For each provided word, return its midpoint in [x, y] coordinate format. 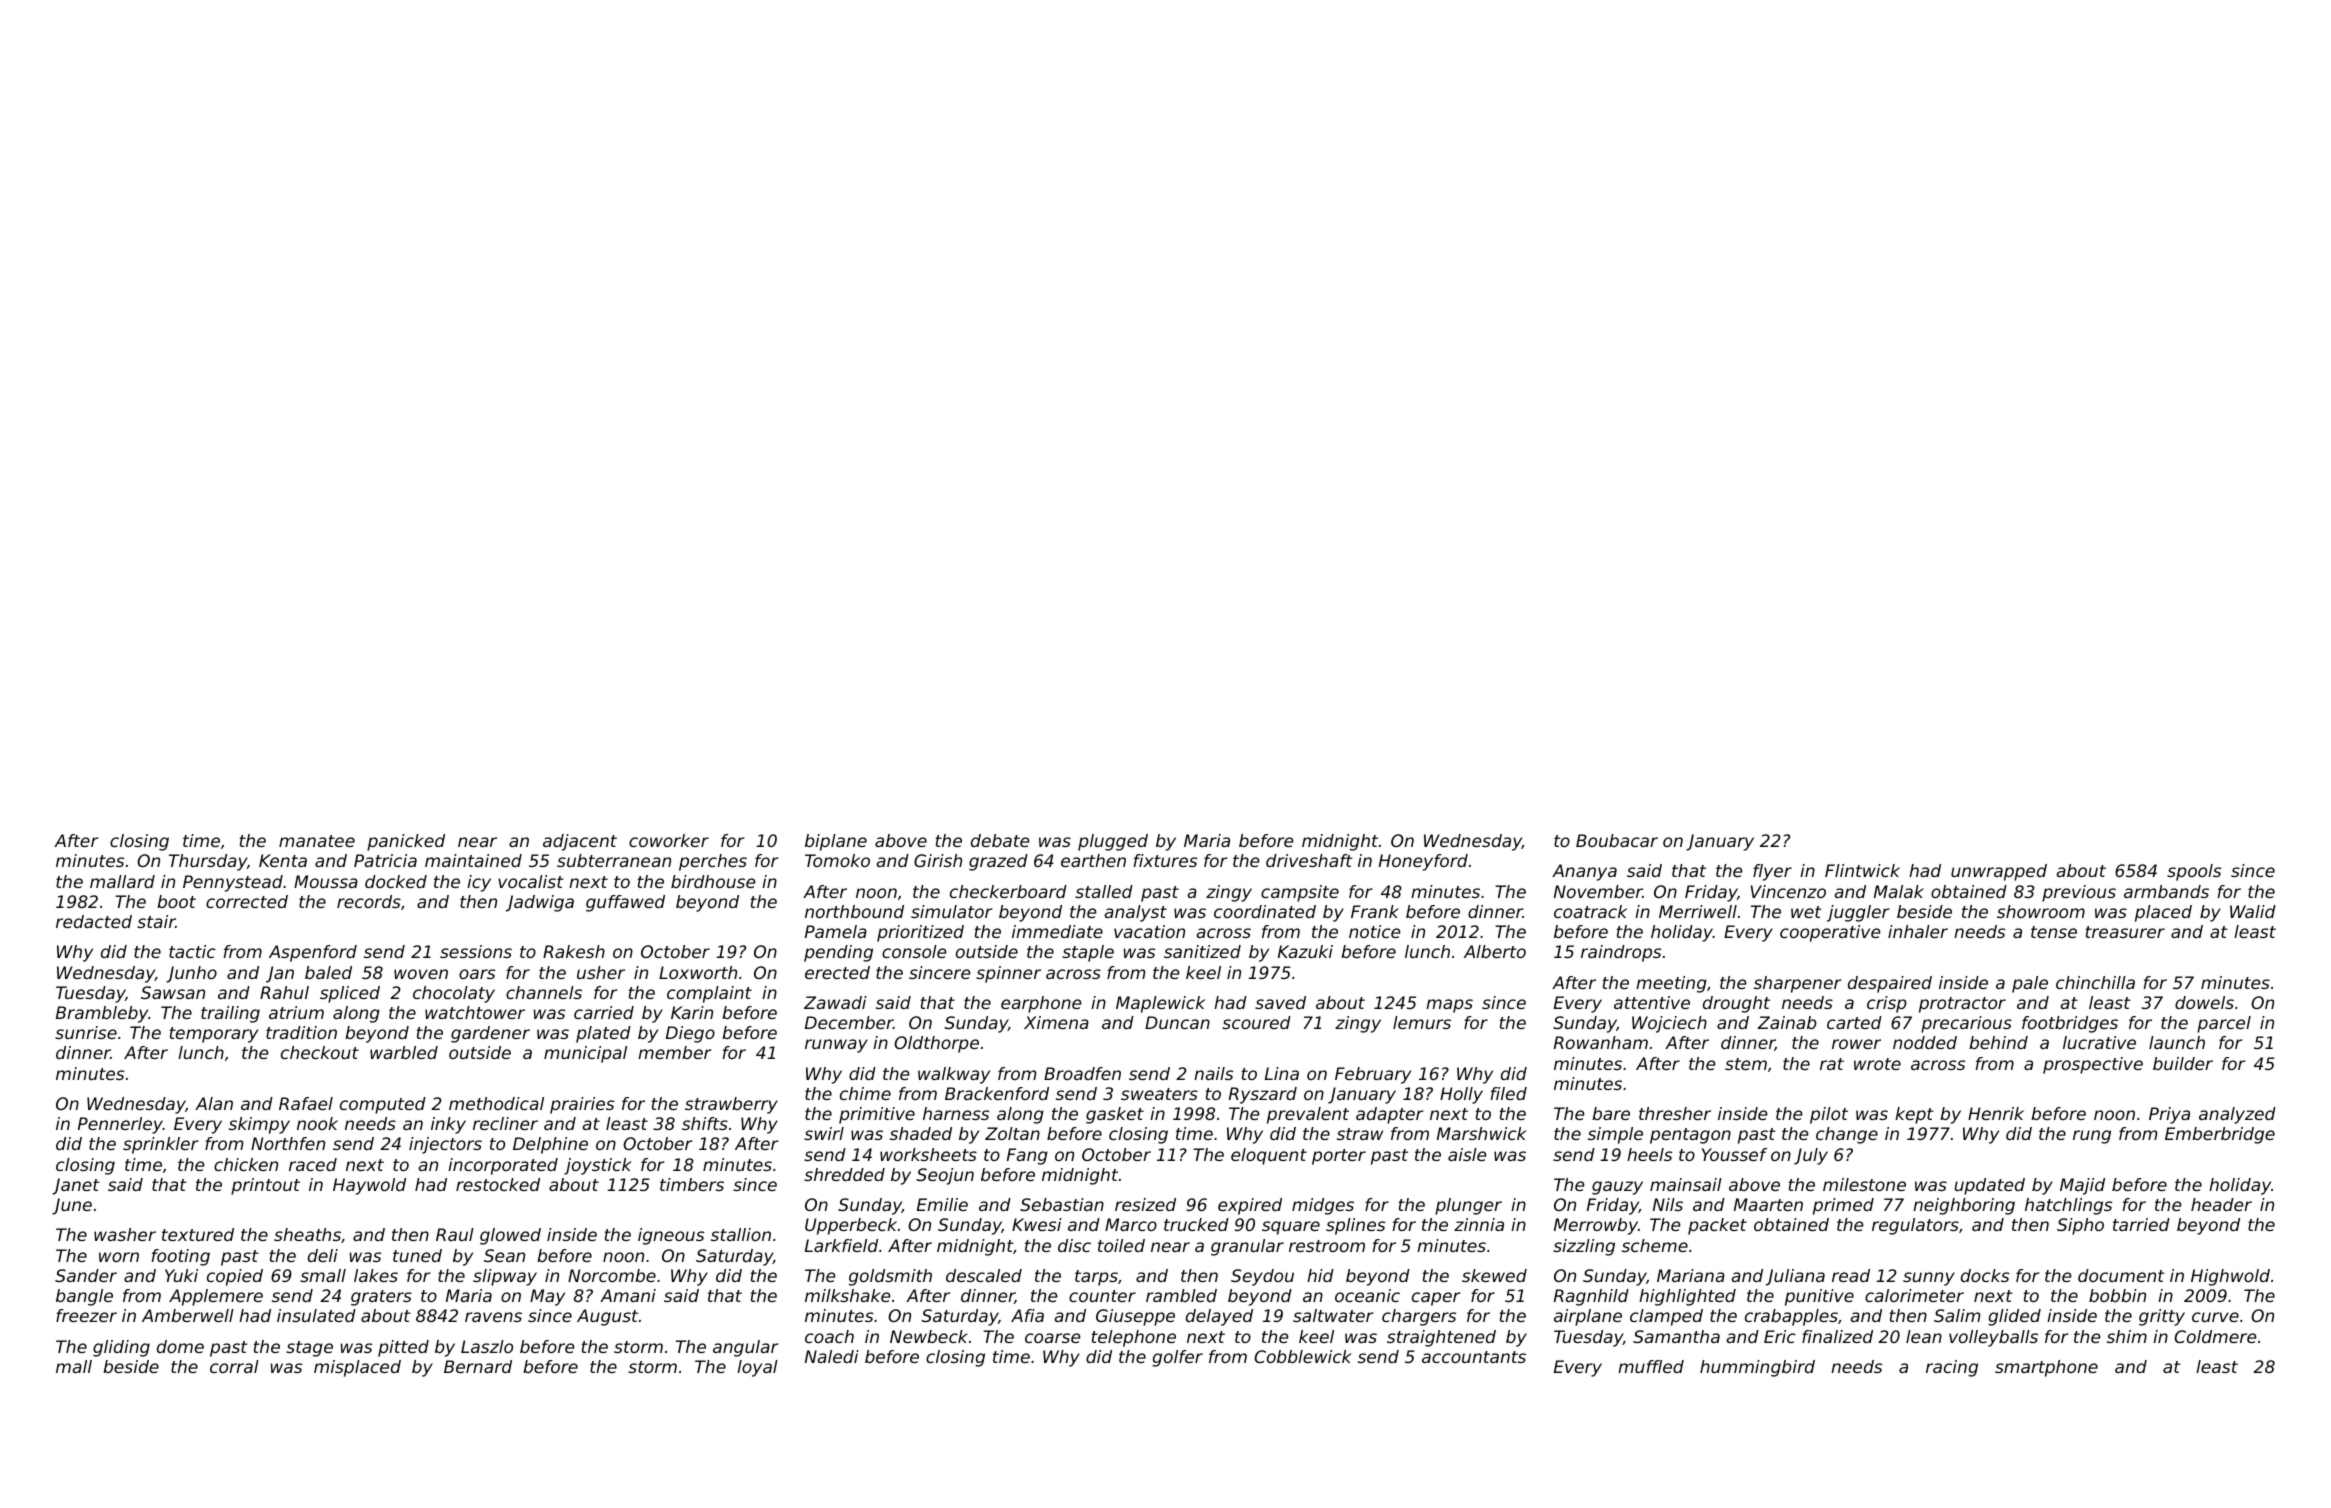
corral [234, 1366]
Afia [1027, 1315]
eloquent [1269, 1156]
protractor [1962, 1005]
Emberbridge [2220, 1135]
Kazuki [1305, 951]
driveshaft [1309, 860]
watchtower [475, 1012]
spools [2194, 872]
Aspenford [313, 953]
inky [448, 1125]
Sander [86, 1275]
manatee [317, 841]
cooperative [1830, 933]
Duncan [1177, 1022]
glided [2014, 1317]
